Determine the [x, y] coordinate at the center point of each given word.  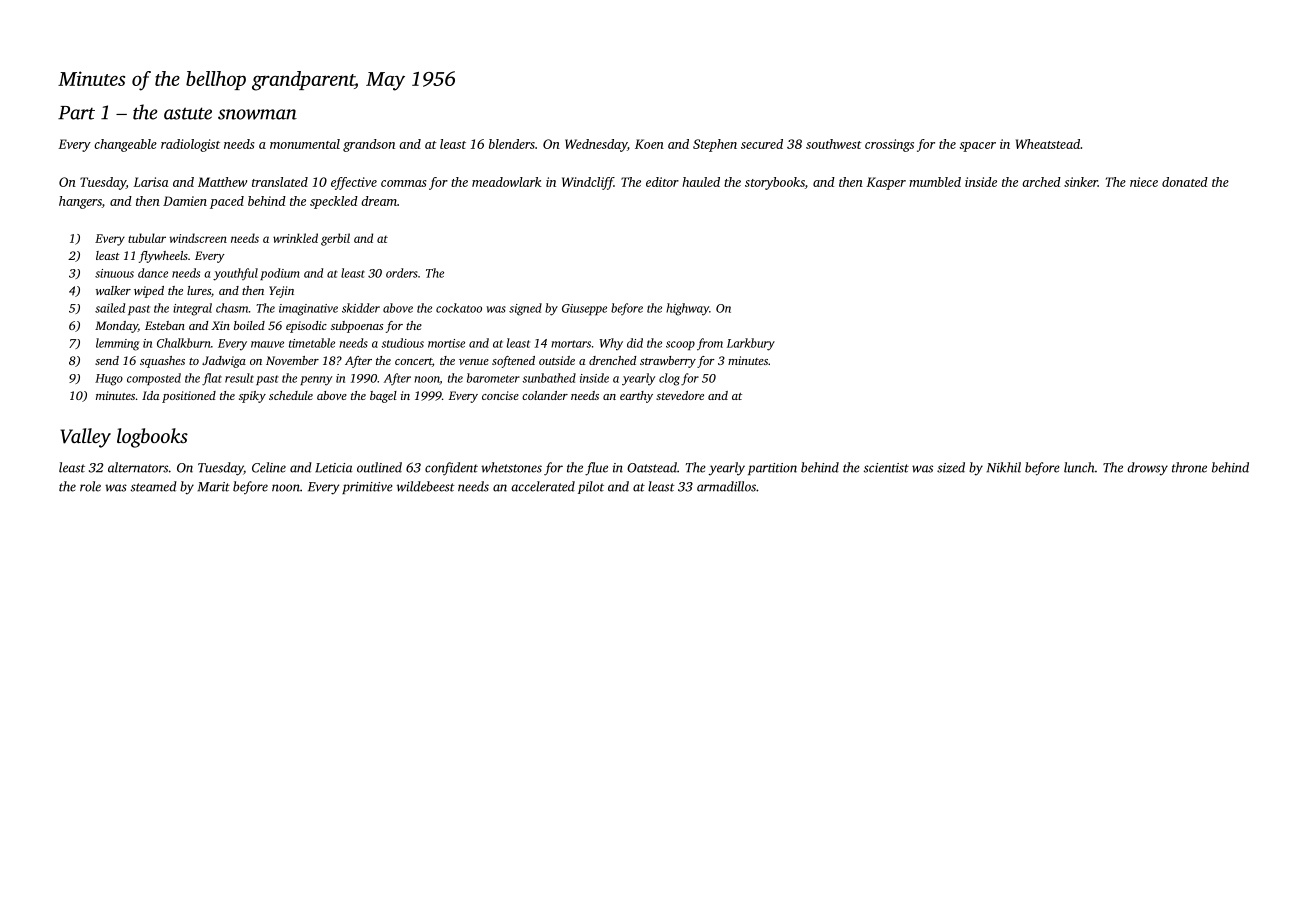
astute [188, 113]
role [90, 486]
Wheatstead [1048, 144]
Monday [116, 327]
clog [669, 379]
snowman [257, 114]
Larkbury [751, 344]
